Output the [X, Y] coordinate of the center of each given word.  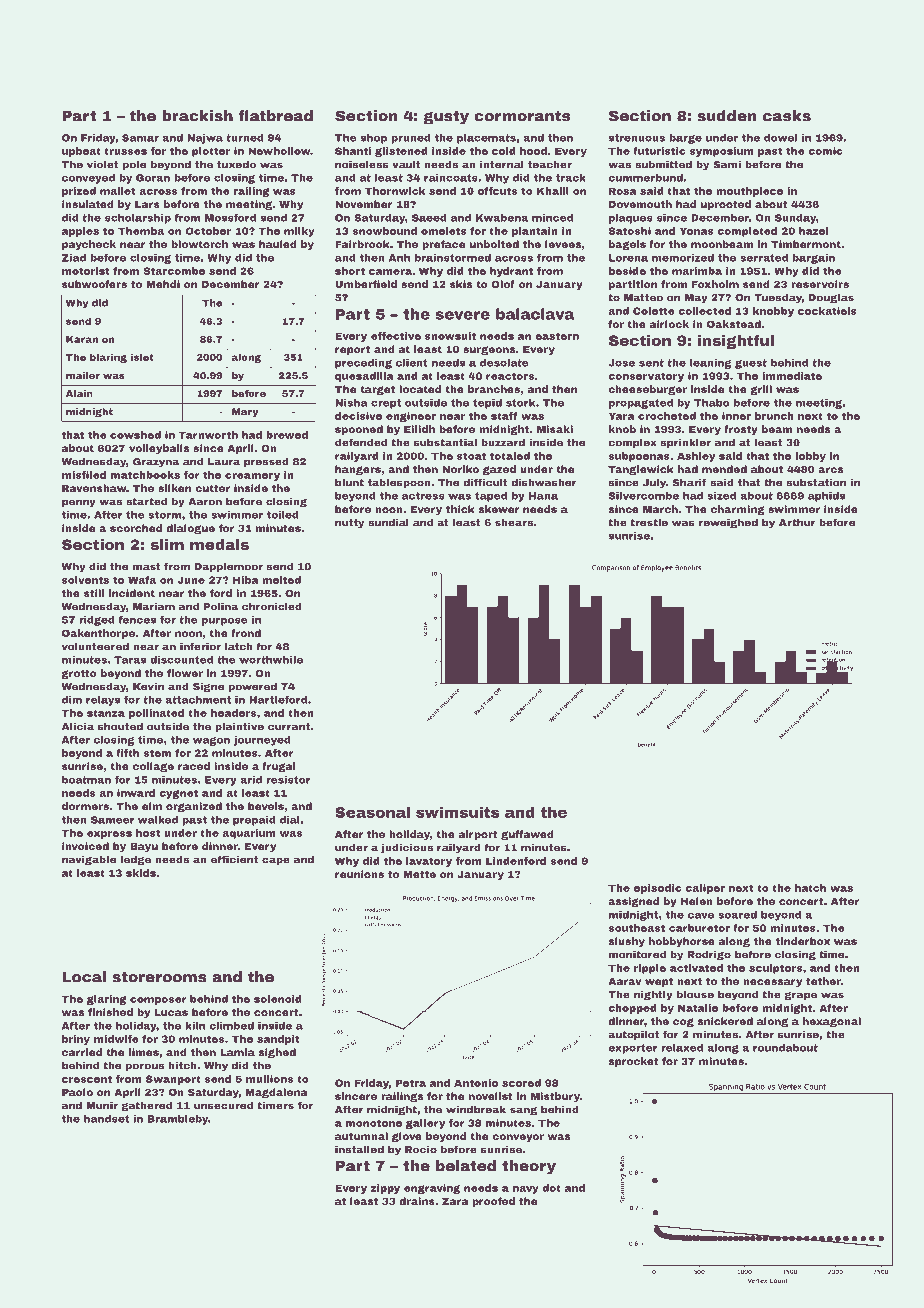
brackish [197, 116]
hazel [813, 231]
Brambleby [178, 1120]
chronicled [272, 606]
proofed [493, 1202]
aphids [826, 497]
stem [157, 753]
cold [504, 151]
